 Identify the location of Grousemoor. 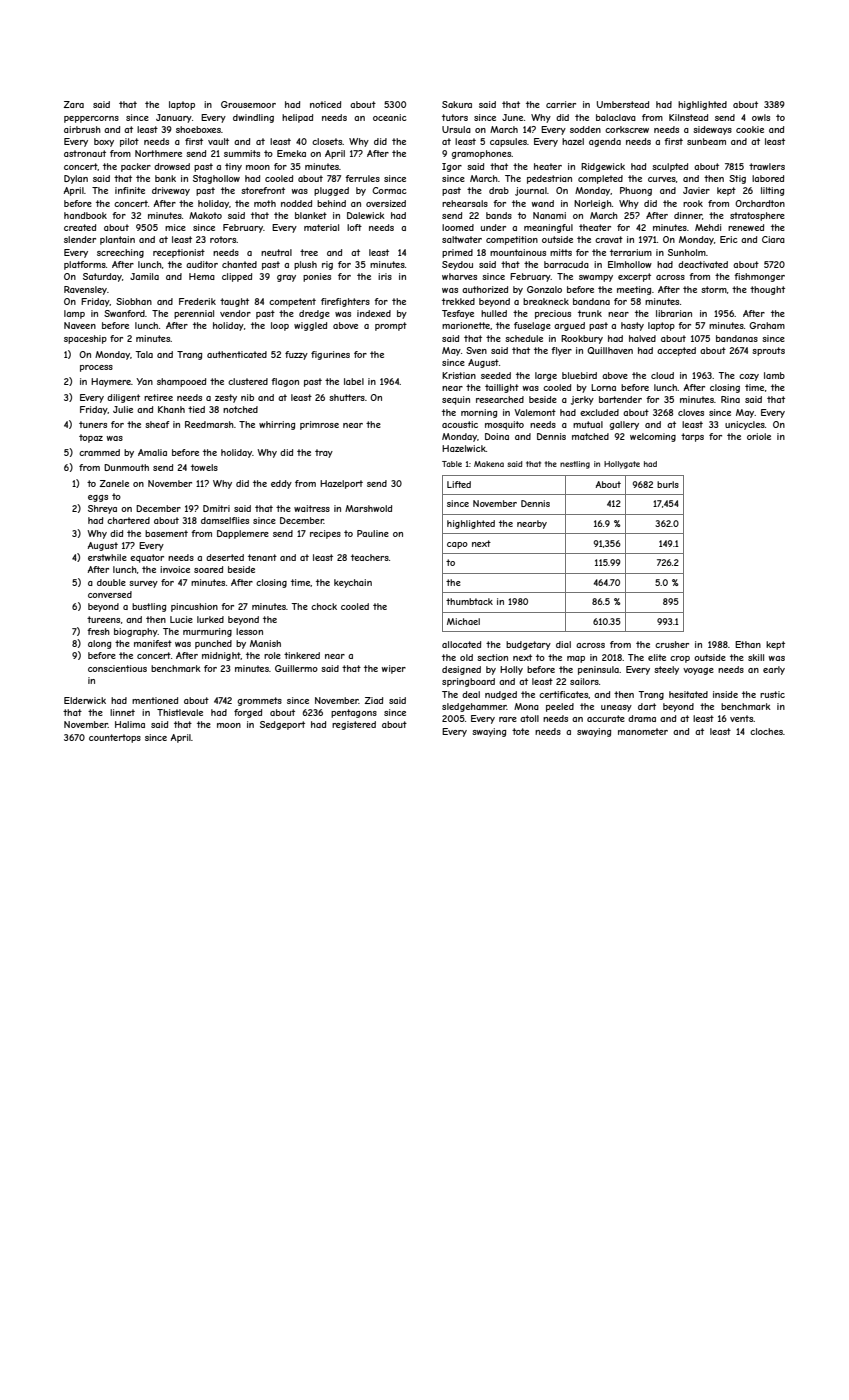
(248, 104).
